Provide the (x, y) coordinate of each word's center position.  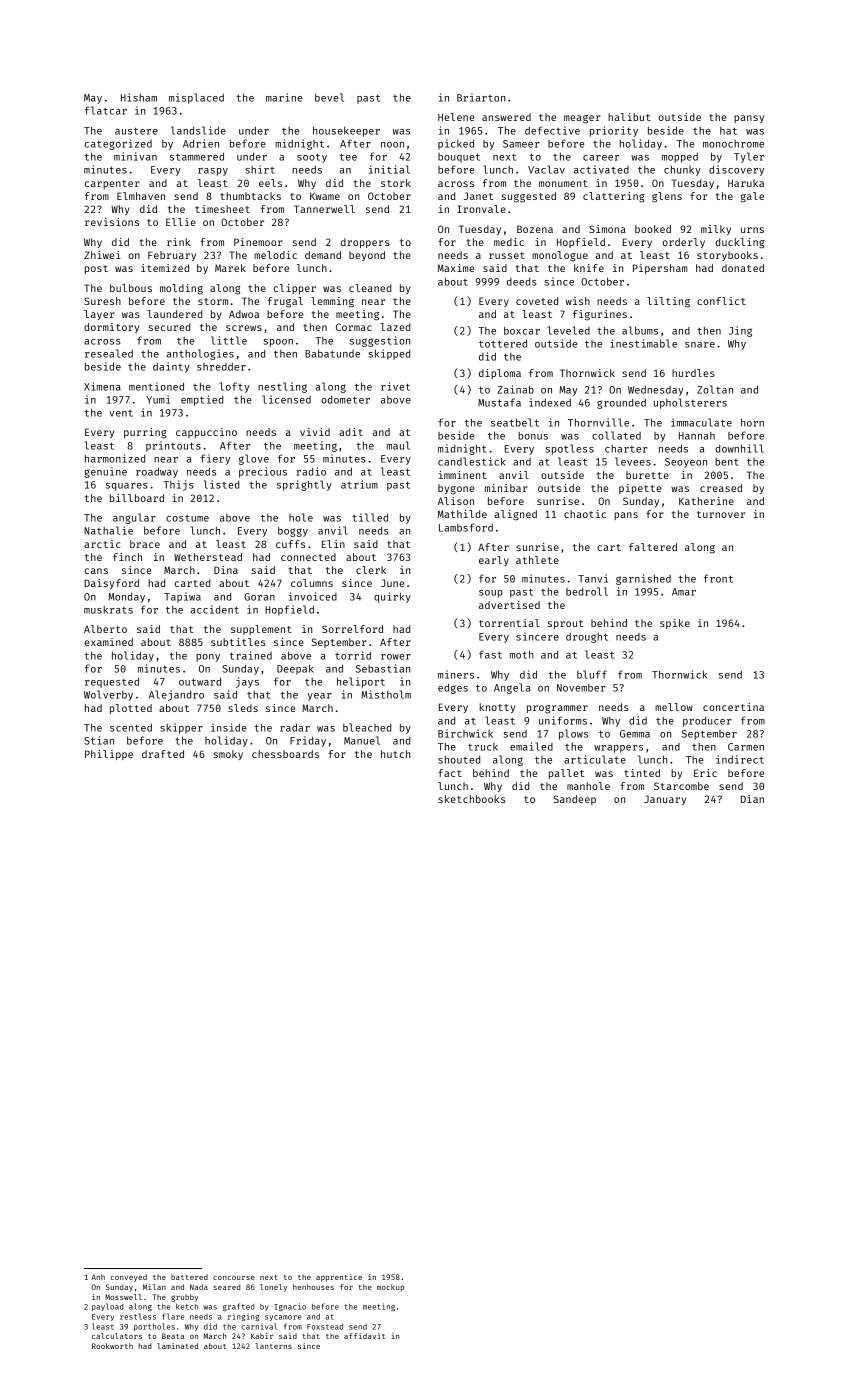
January (665, 800)
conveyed (128, 1278)
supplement (261, 630)
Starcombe (681, 786)
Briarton (481, 97)
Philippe (109, 755)
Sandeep (575, 800)
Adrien (201, 143)
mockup (390, 1288)
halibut (629, 117)
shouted (459, 760)
